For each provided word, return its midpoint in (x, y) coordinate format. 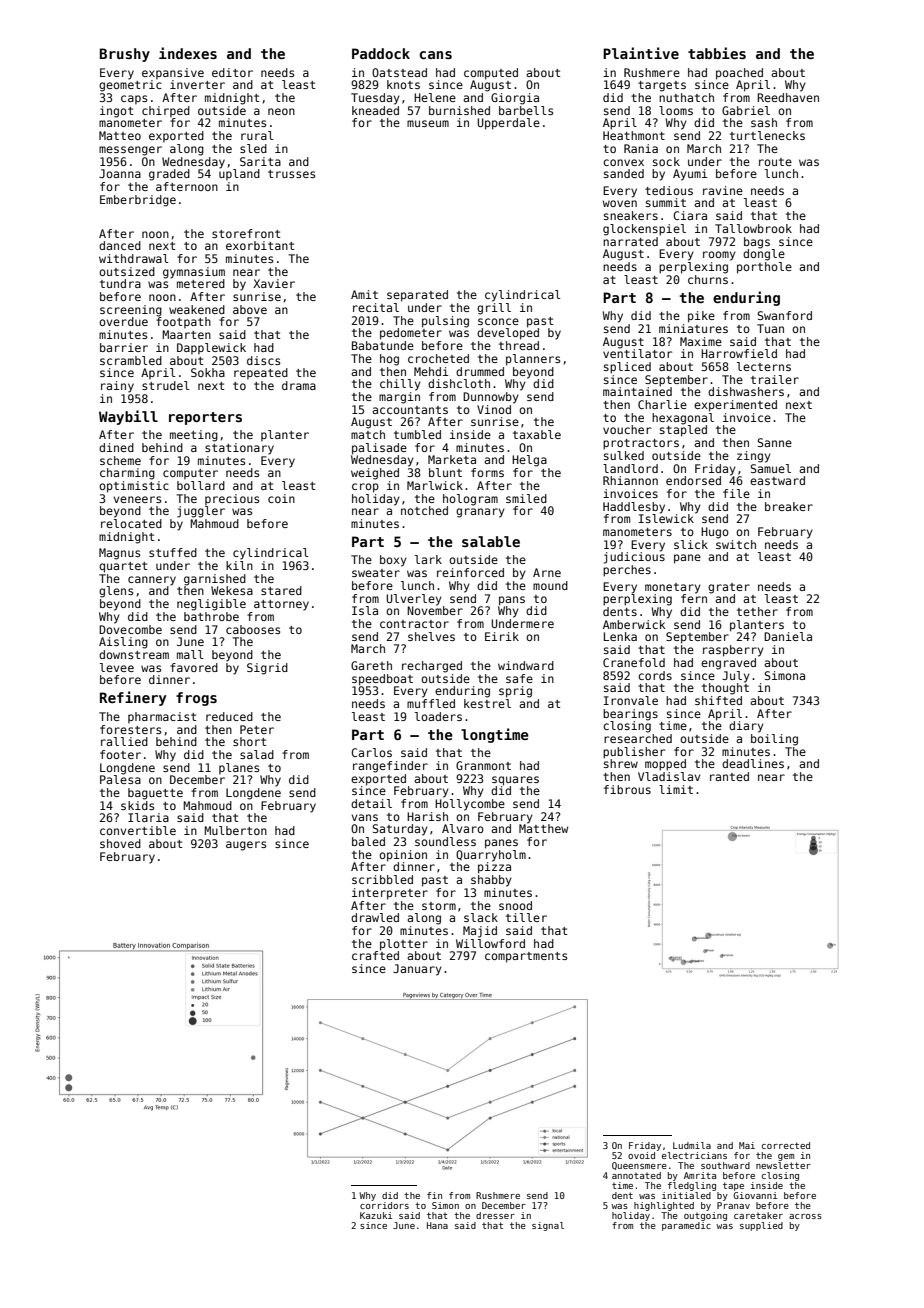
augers (246, 846)
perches (627, 571)
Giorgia (515, 99)
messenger (130, 151)
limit (676, 789)
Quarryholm (491, 856)
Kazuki (376, 1215)
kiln (239, 565)
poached (739, 74)
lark (428, 559)
